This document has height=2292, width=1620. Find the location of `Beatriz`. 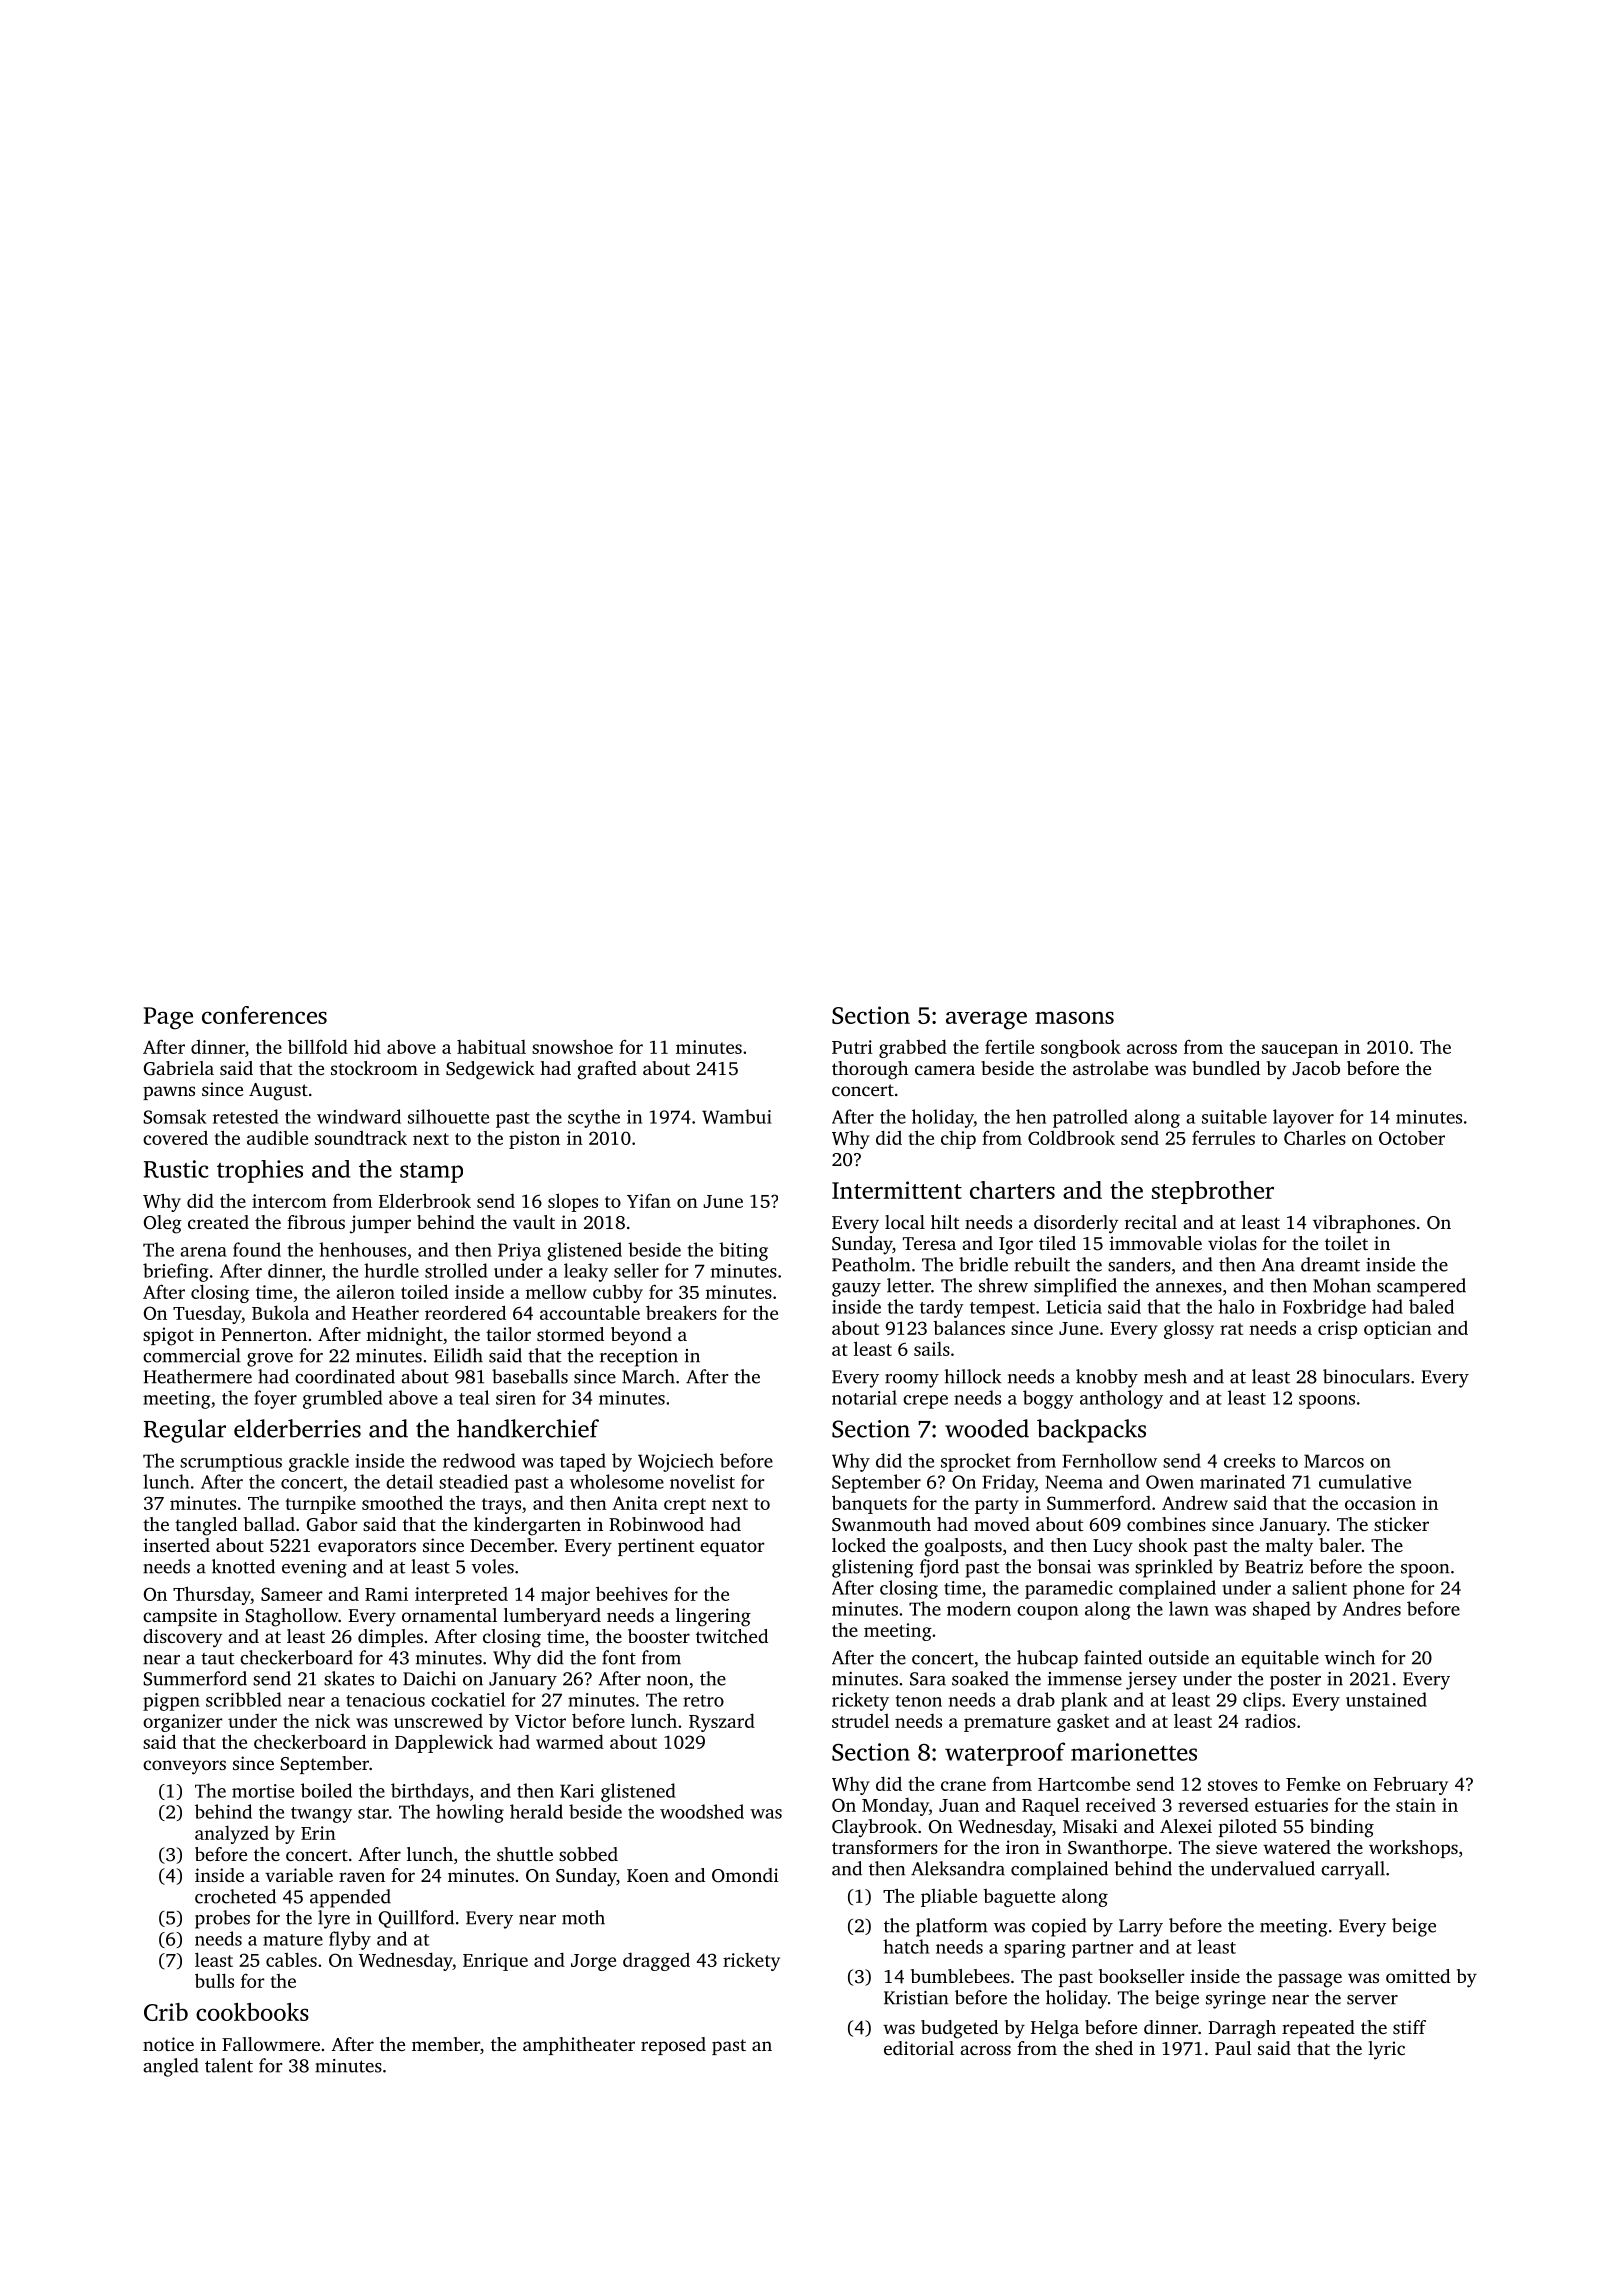

Beatriz is located at coordinates (1274, 1567).
